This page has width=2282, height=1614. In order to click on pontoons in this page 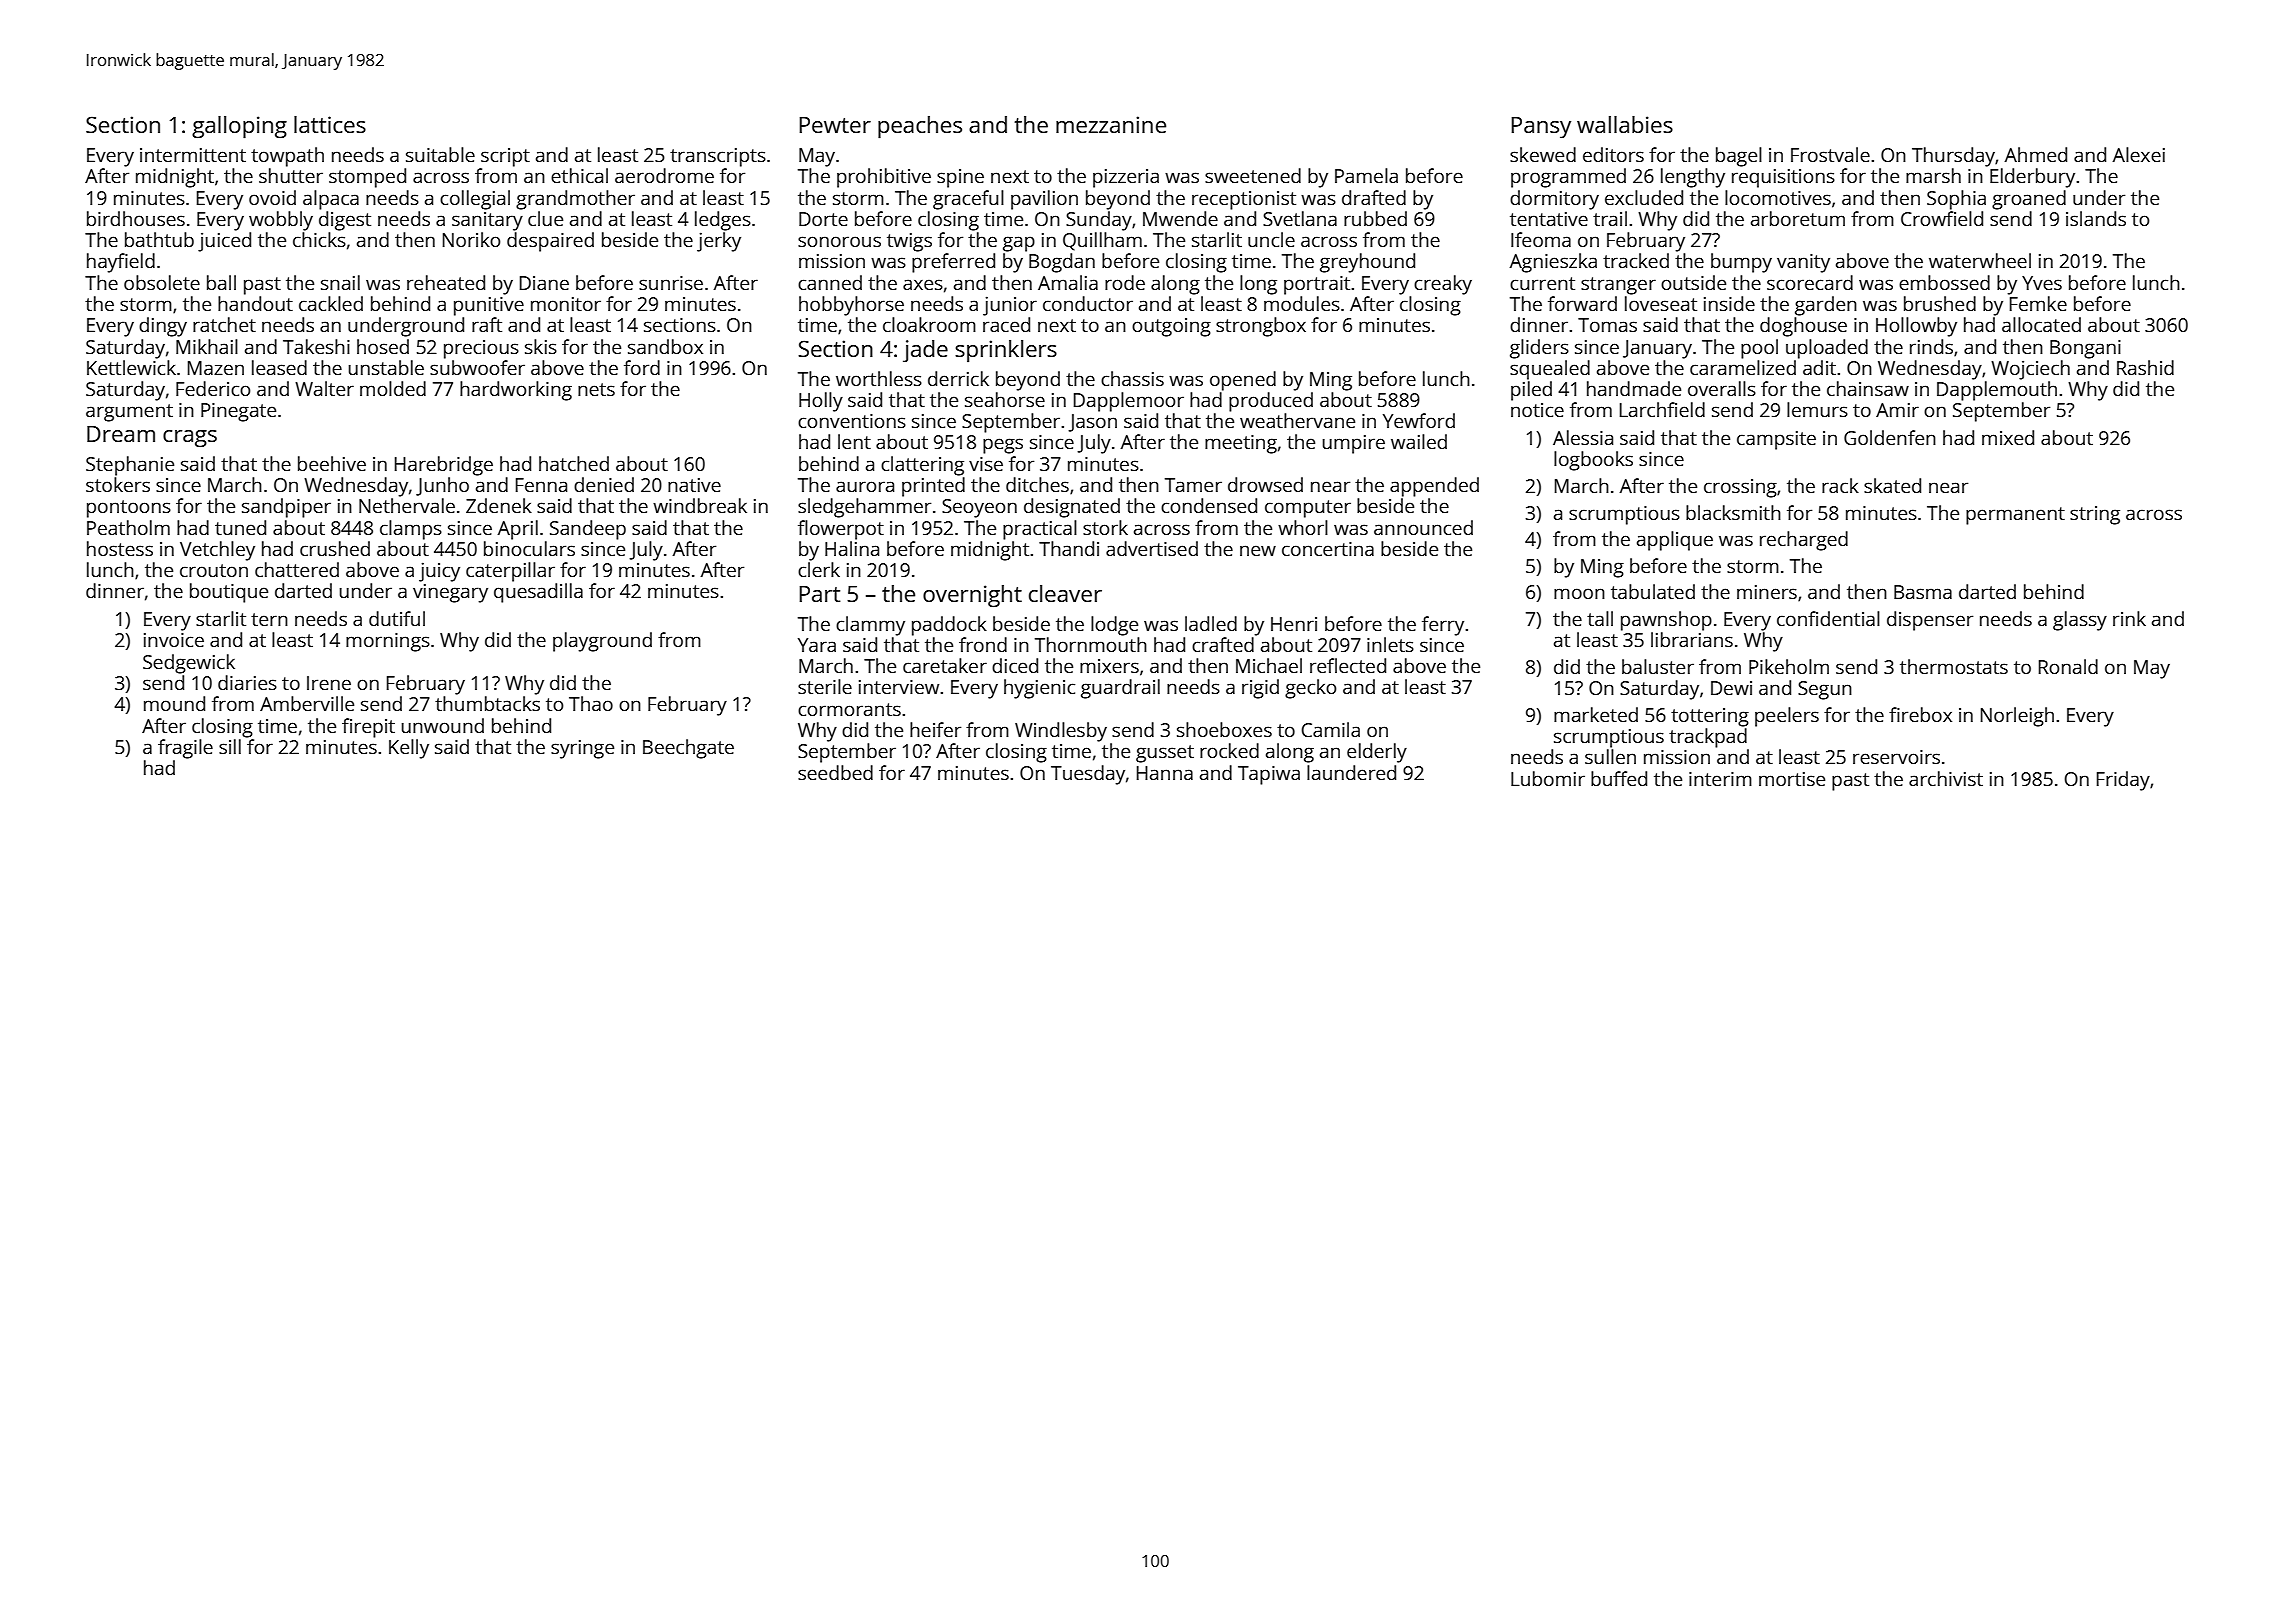, I will do `click(129, 509)`.
